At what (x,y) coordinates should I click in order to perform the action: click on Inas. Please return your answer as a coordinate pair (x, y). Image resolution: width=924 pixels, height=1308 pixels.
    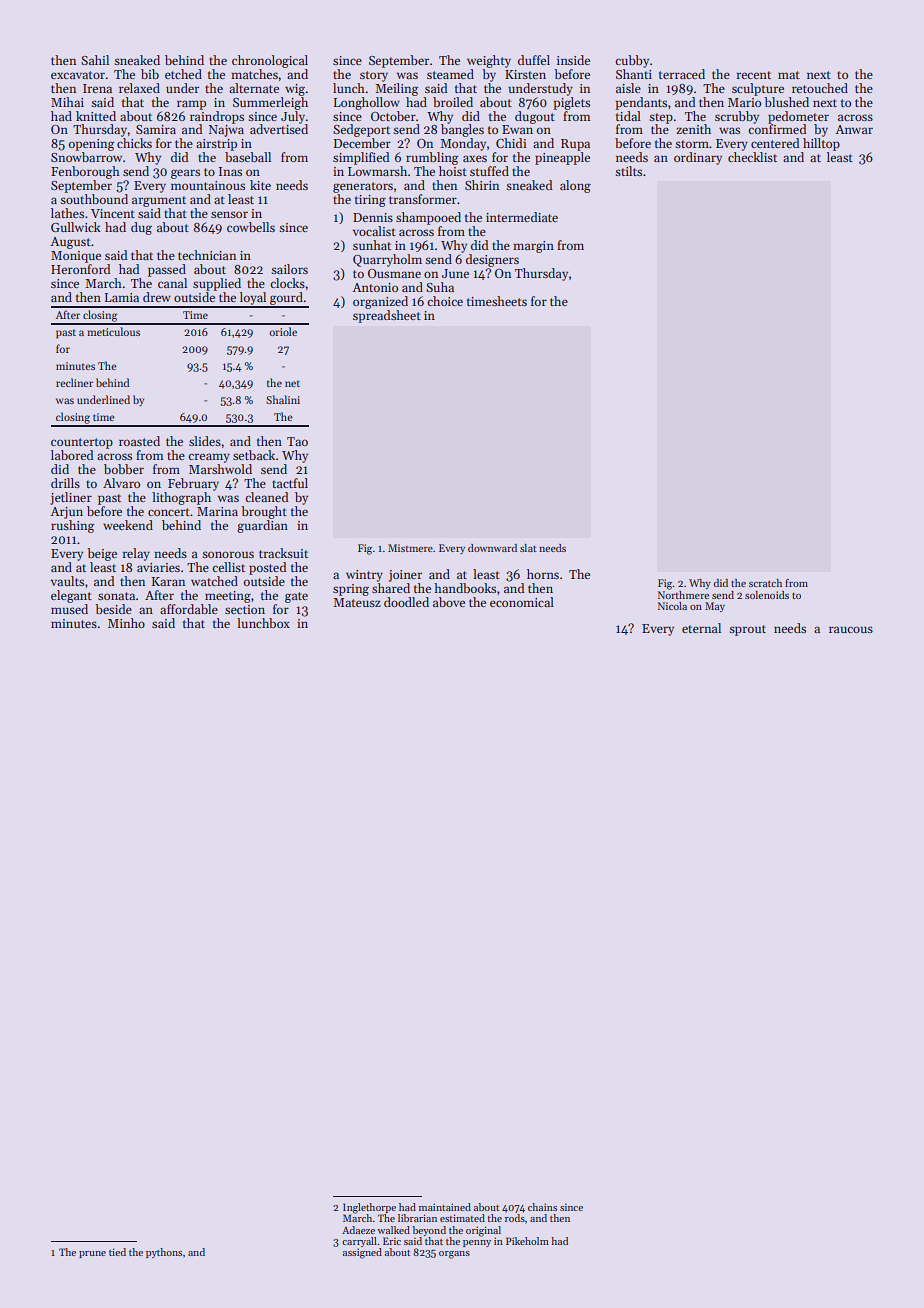
    Looking at the image, I should click on (230, 171).
